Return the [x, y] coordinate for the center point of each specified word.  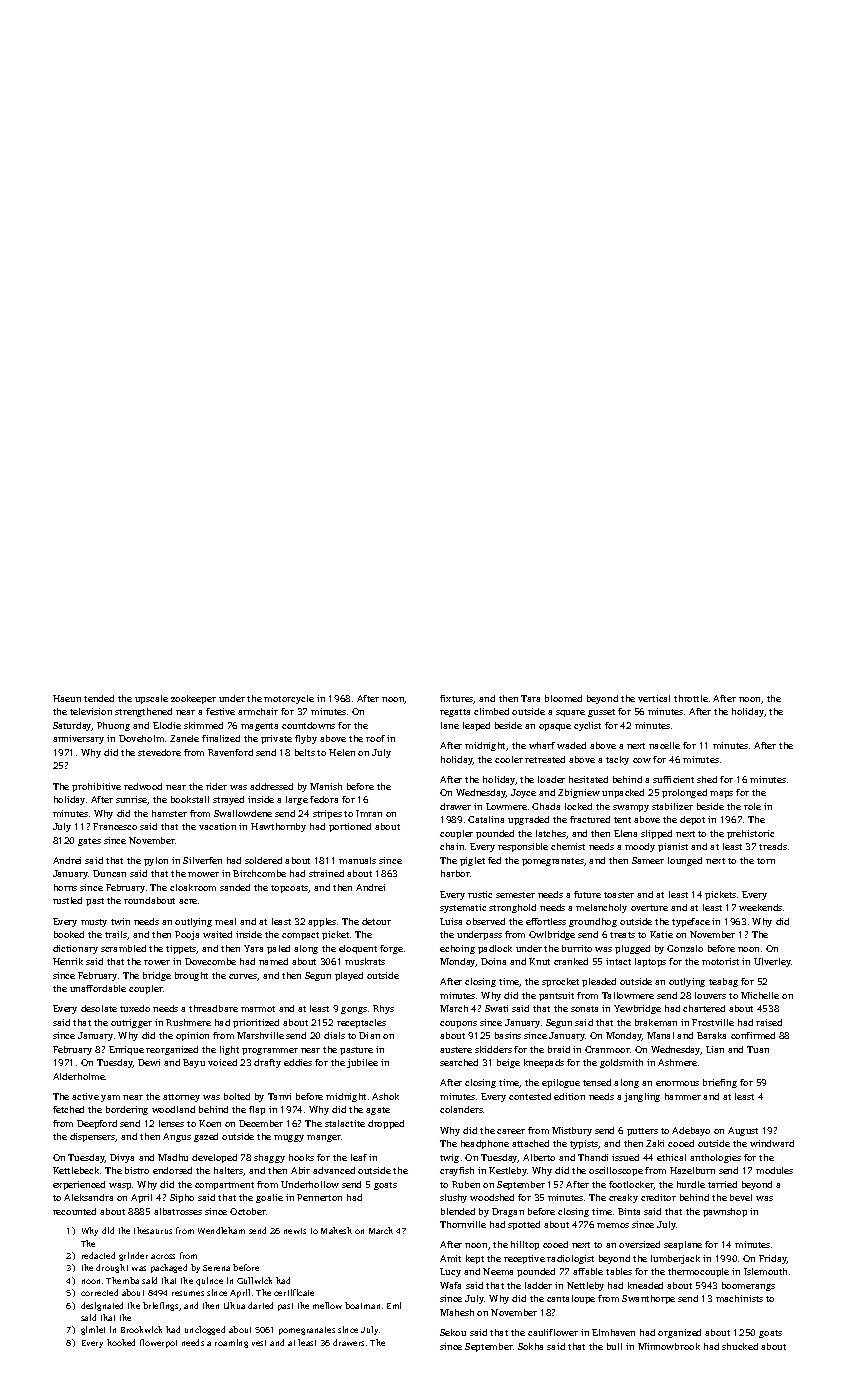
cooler [509, 759]
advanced [334, 1170]
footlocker [631, 1185]
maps [721, 794]
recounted [74, 1211]
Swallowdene [243, 813]
